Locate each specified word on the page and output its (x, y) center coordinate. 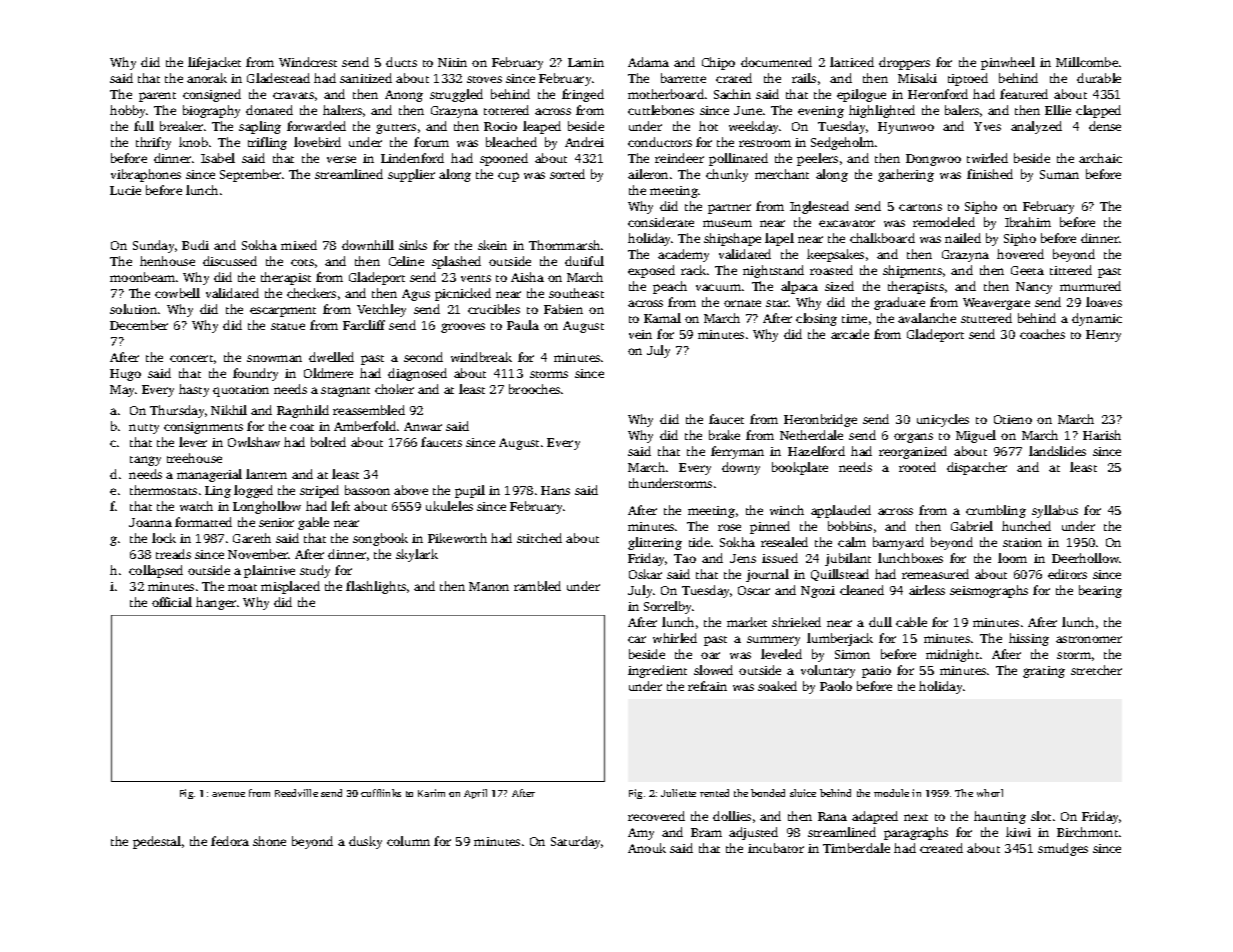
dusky (365, 842)
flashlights (376, 587)
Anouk (647, 848)
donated (269, 110)
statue (288, 326)
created (941, 848)
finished (990, 174)
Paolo (836, 686)
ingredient (657, 671)
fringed (583, 95)
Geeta (1027, 270)
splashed (456, 262)
